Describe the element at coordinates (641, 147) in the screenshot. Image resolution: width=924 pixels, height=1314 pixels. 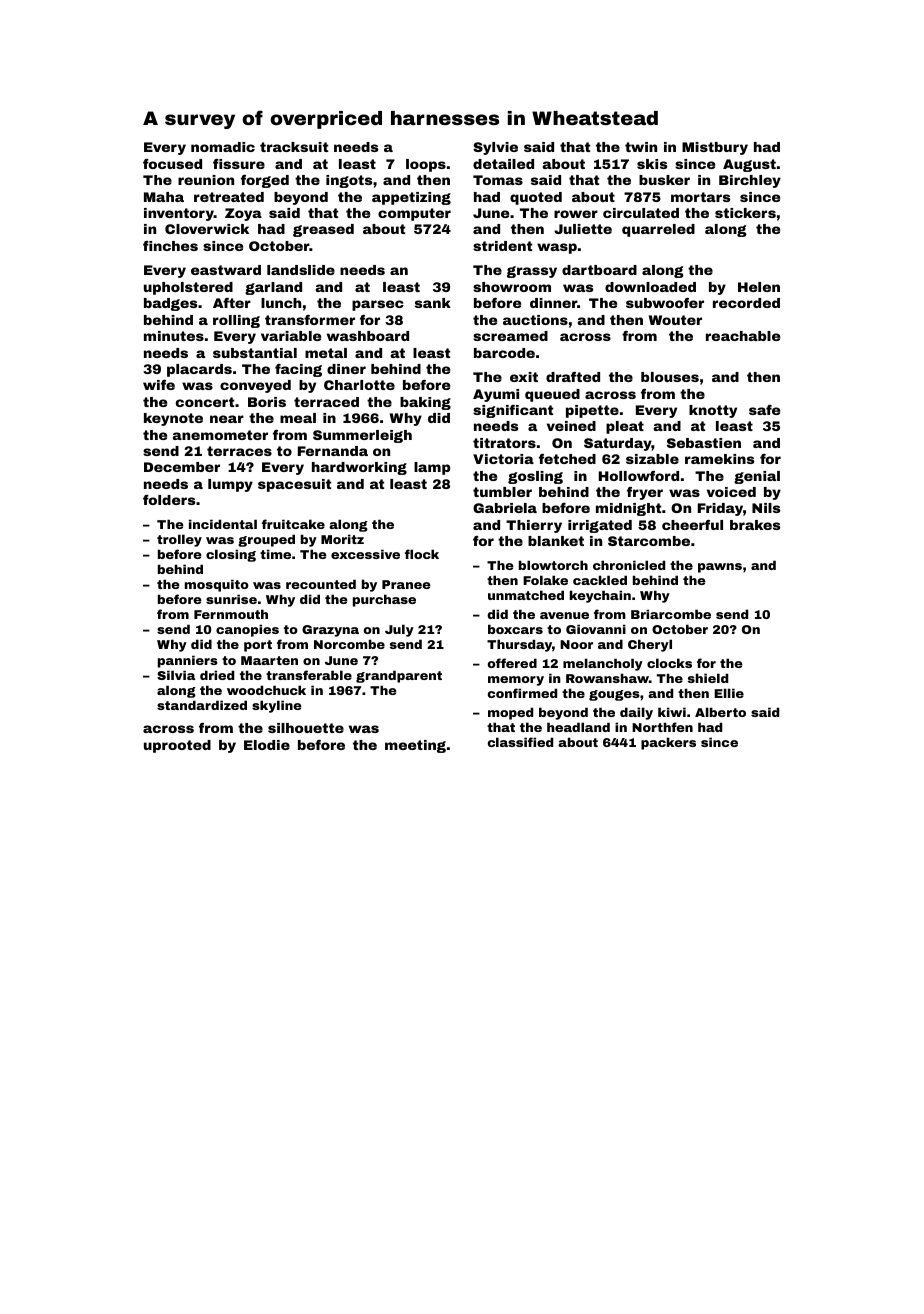
I see `twin` at that location.
